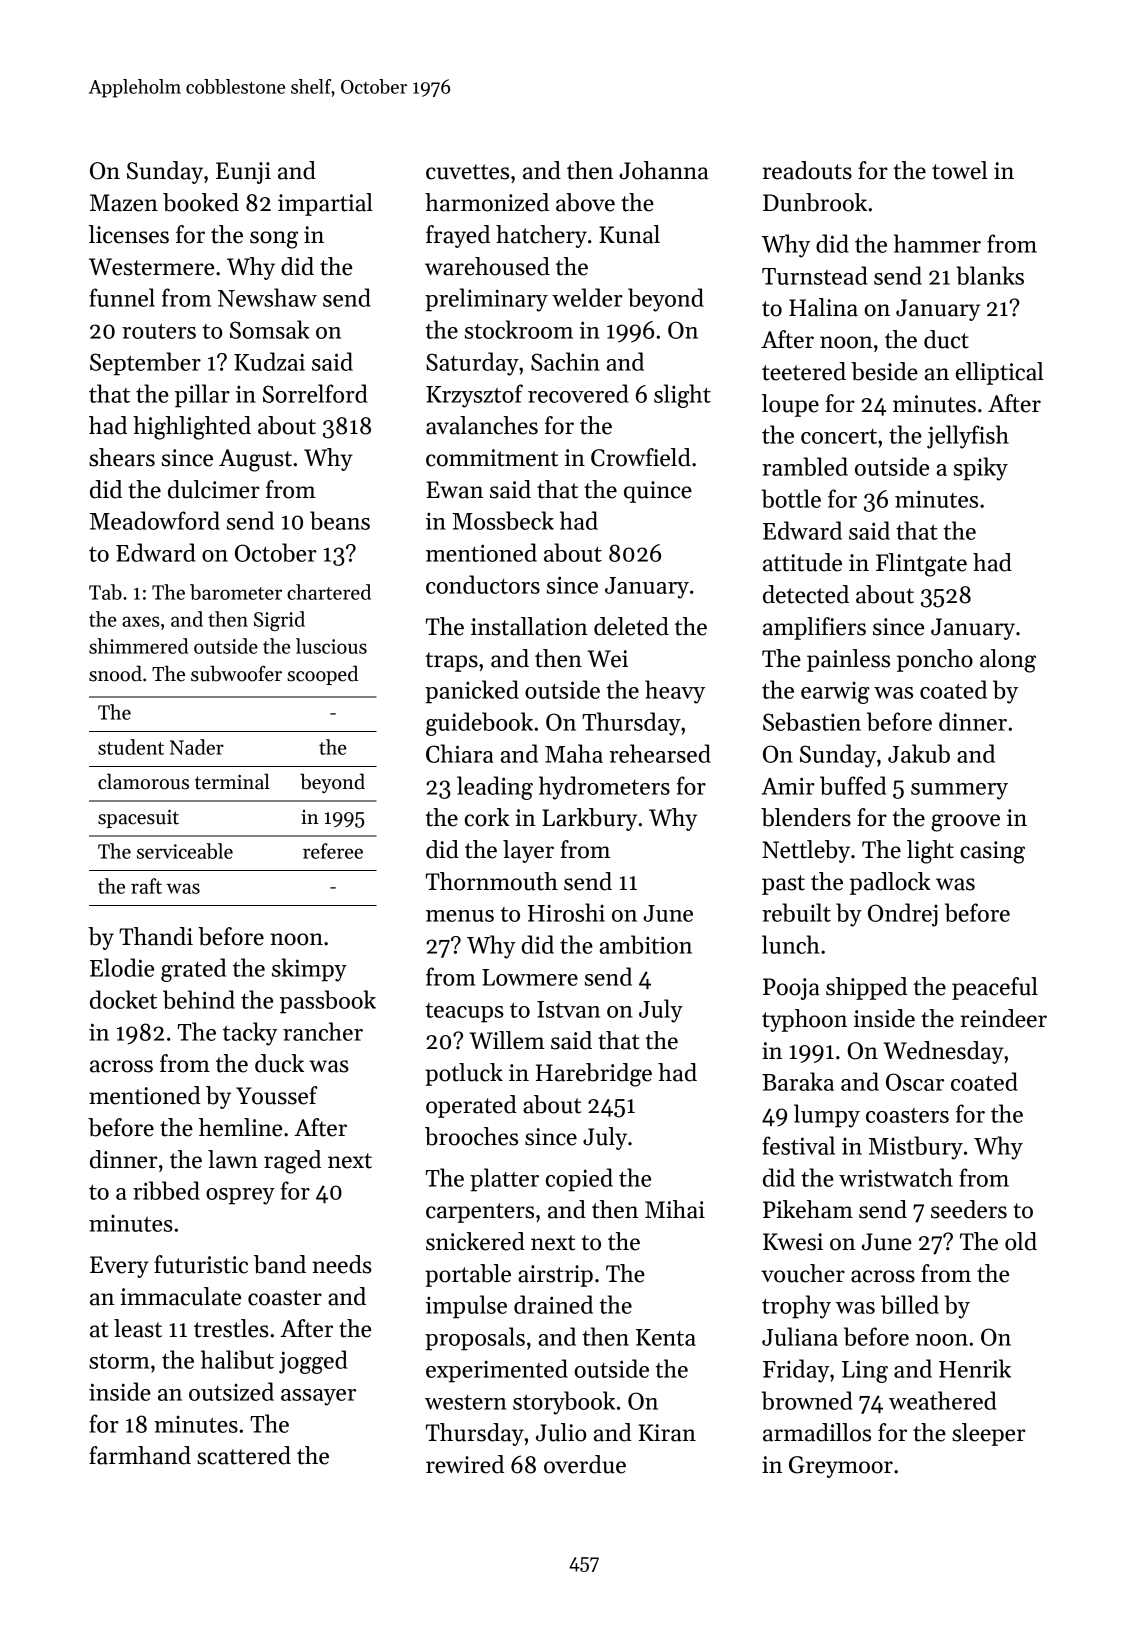 This screenshot has height=1648, width=1138. Describe the element at coordinates (646, 944) in the screenshot. I see `ambition` at that location.
